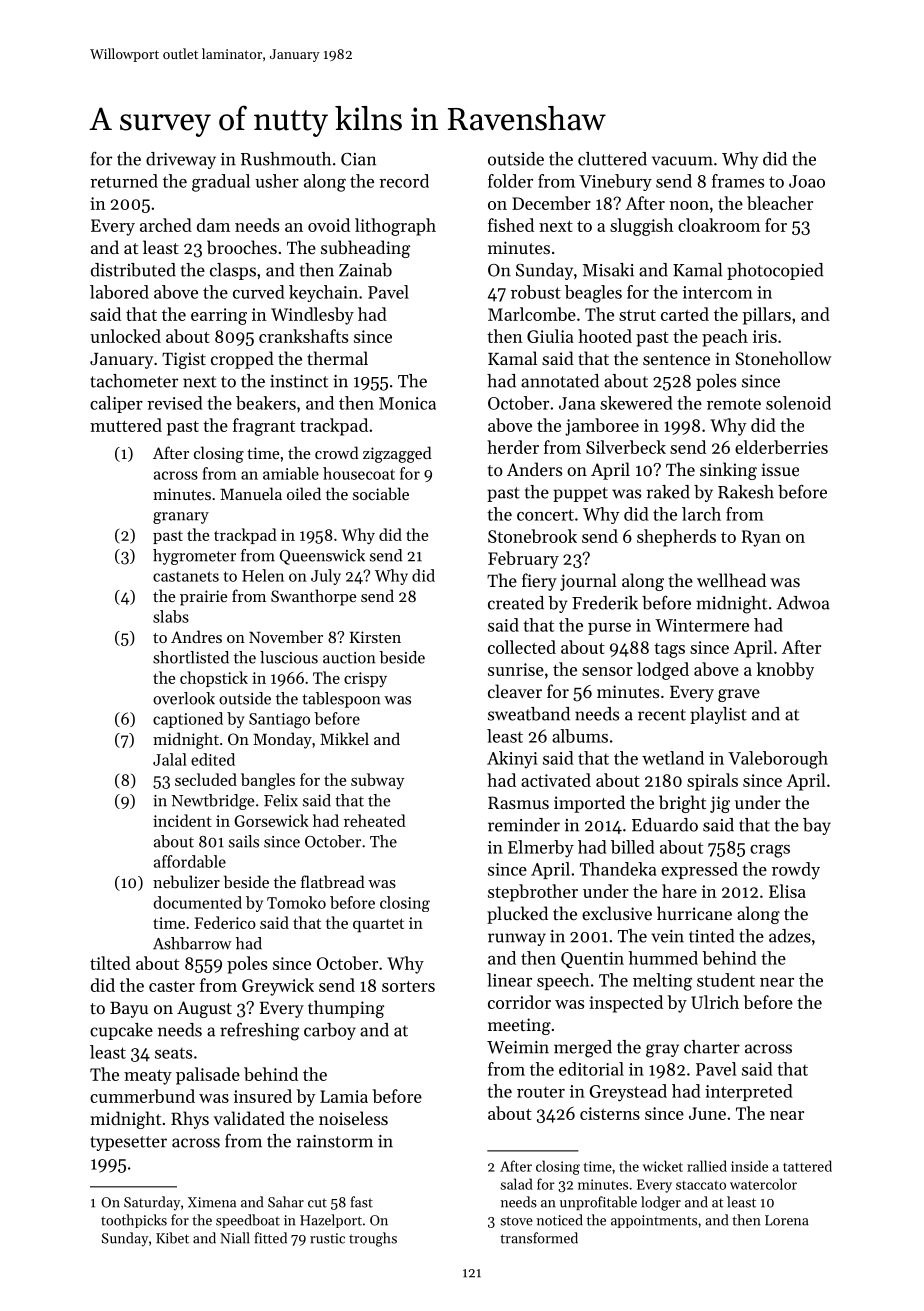 The width and height of the screenshot is (924, 1311). Describe the element at coordinates (353, 1118) in the screenshot. I see `noiseless` at that location.
